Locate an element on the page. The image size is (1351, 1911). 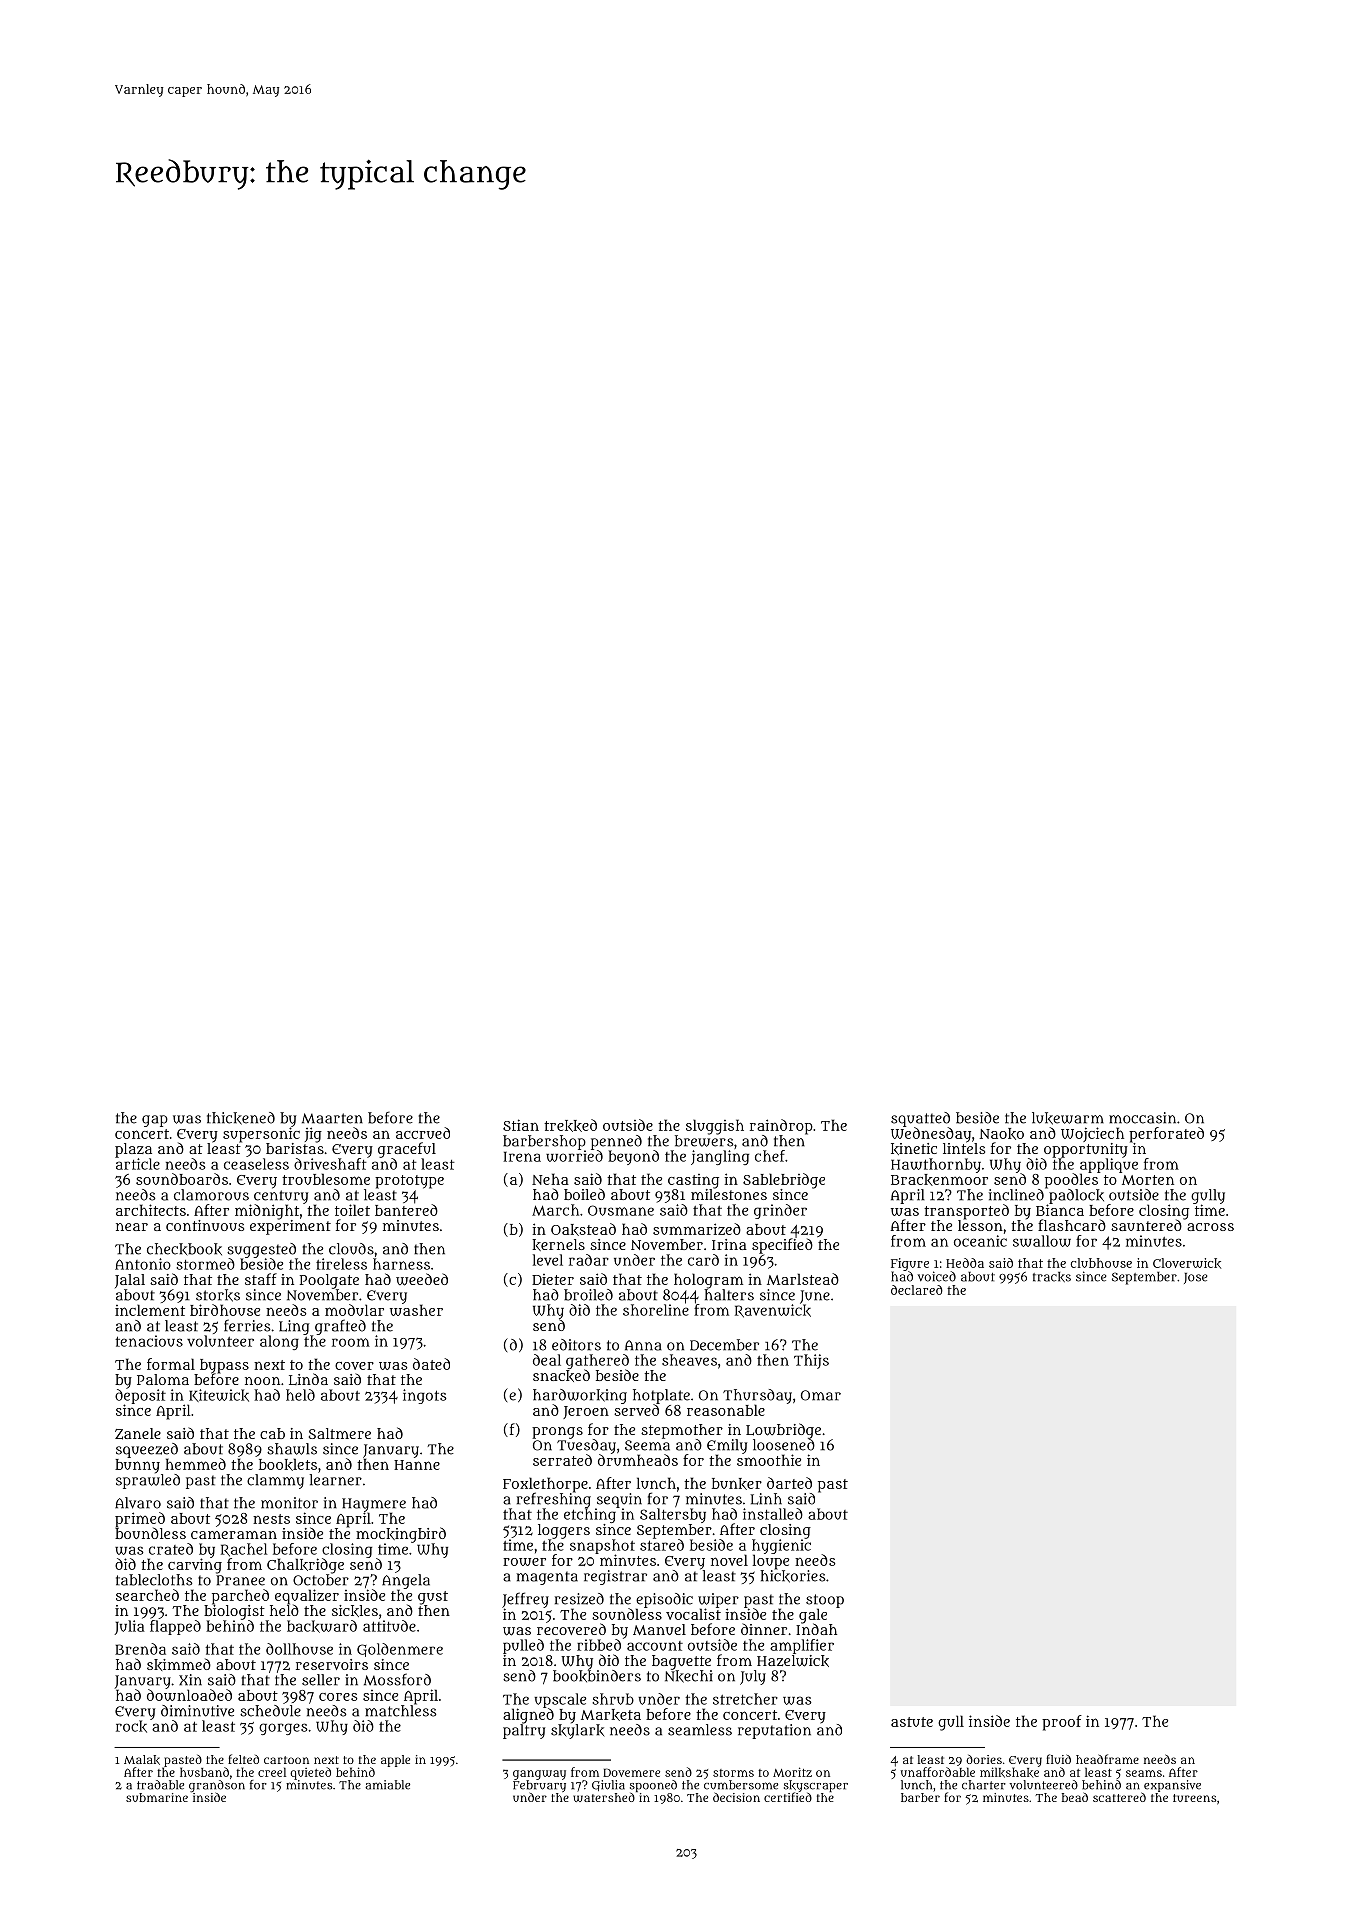
hygienic is located at coordinates (781, 1546).
